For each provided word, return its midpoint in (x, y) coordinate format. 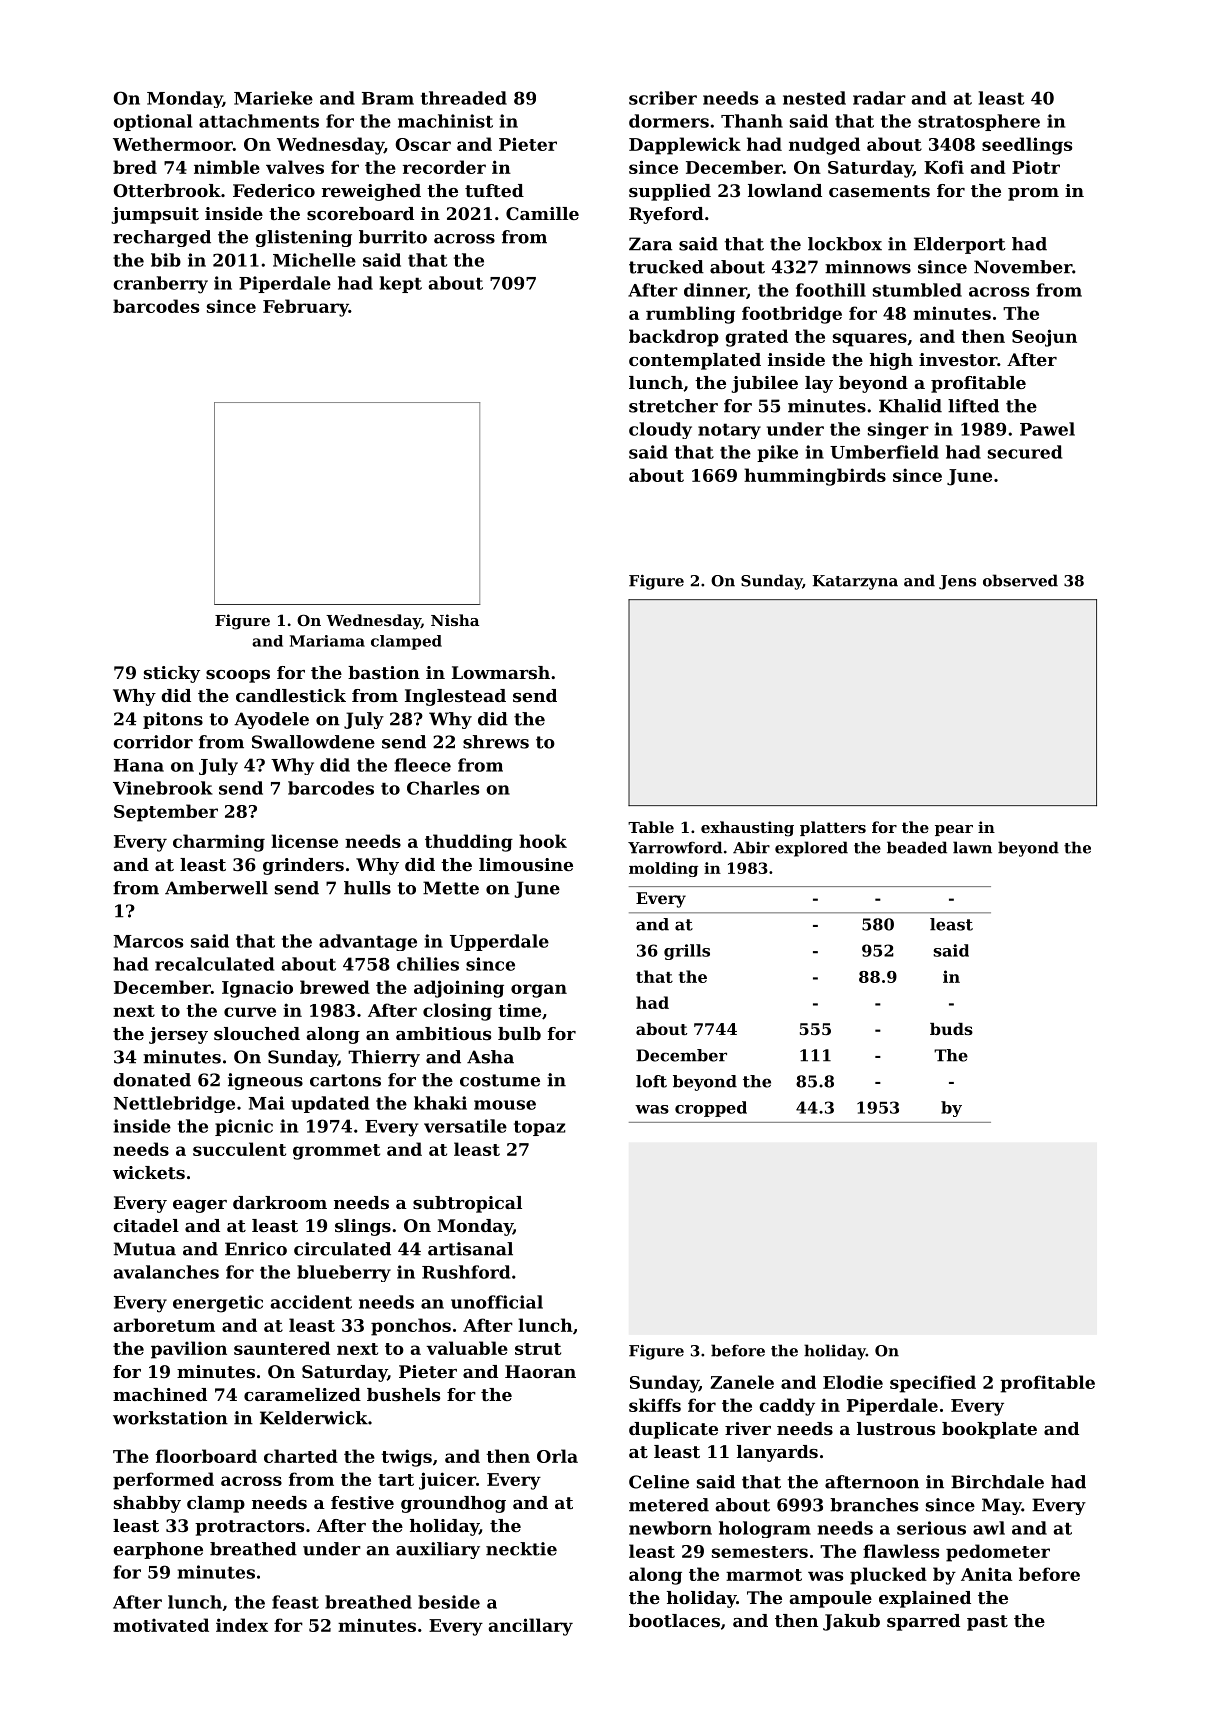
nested (814, 98)
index (242, 1625)
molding (663, 869)
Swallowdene (313, 742)
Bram (388, 98)
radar (879, 98)
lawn (972, 847)
